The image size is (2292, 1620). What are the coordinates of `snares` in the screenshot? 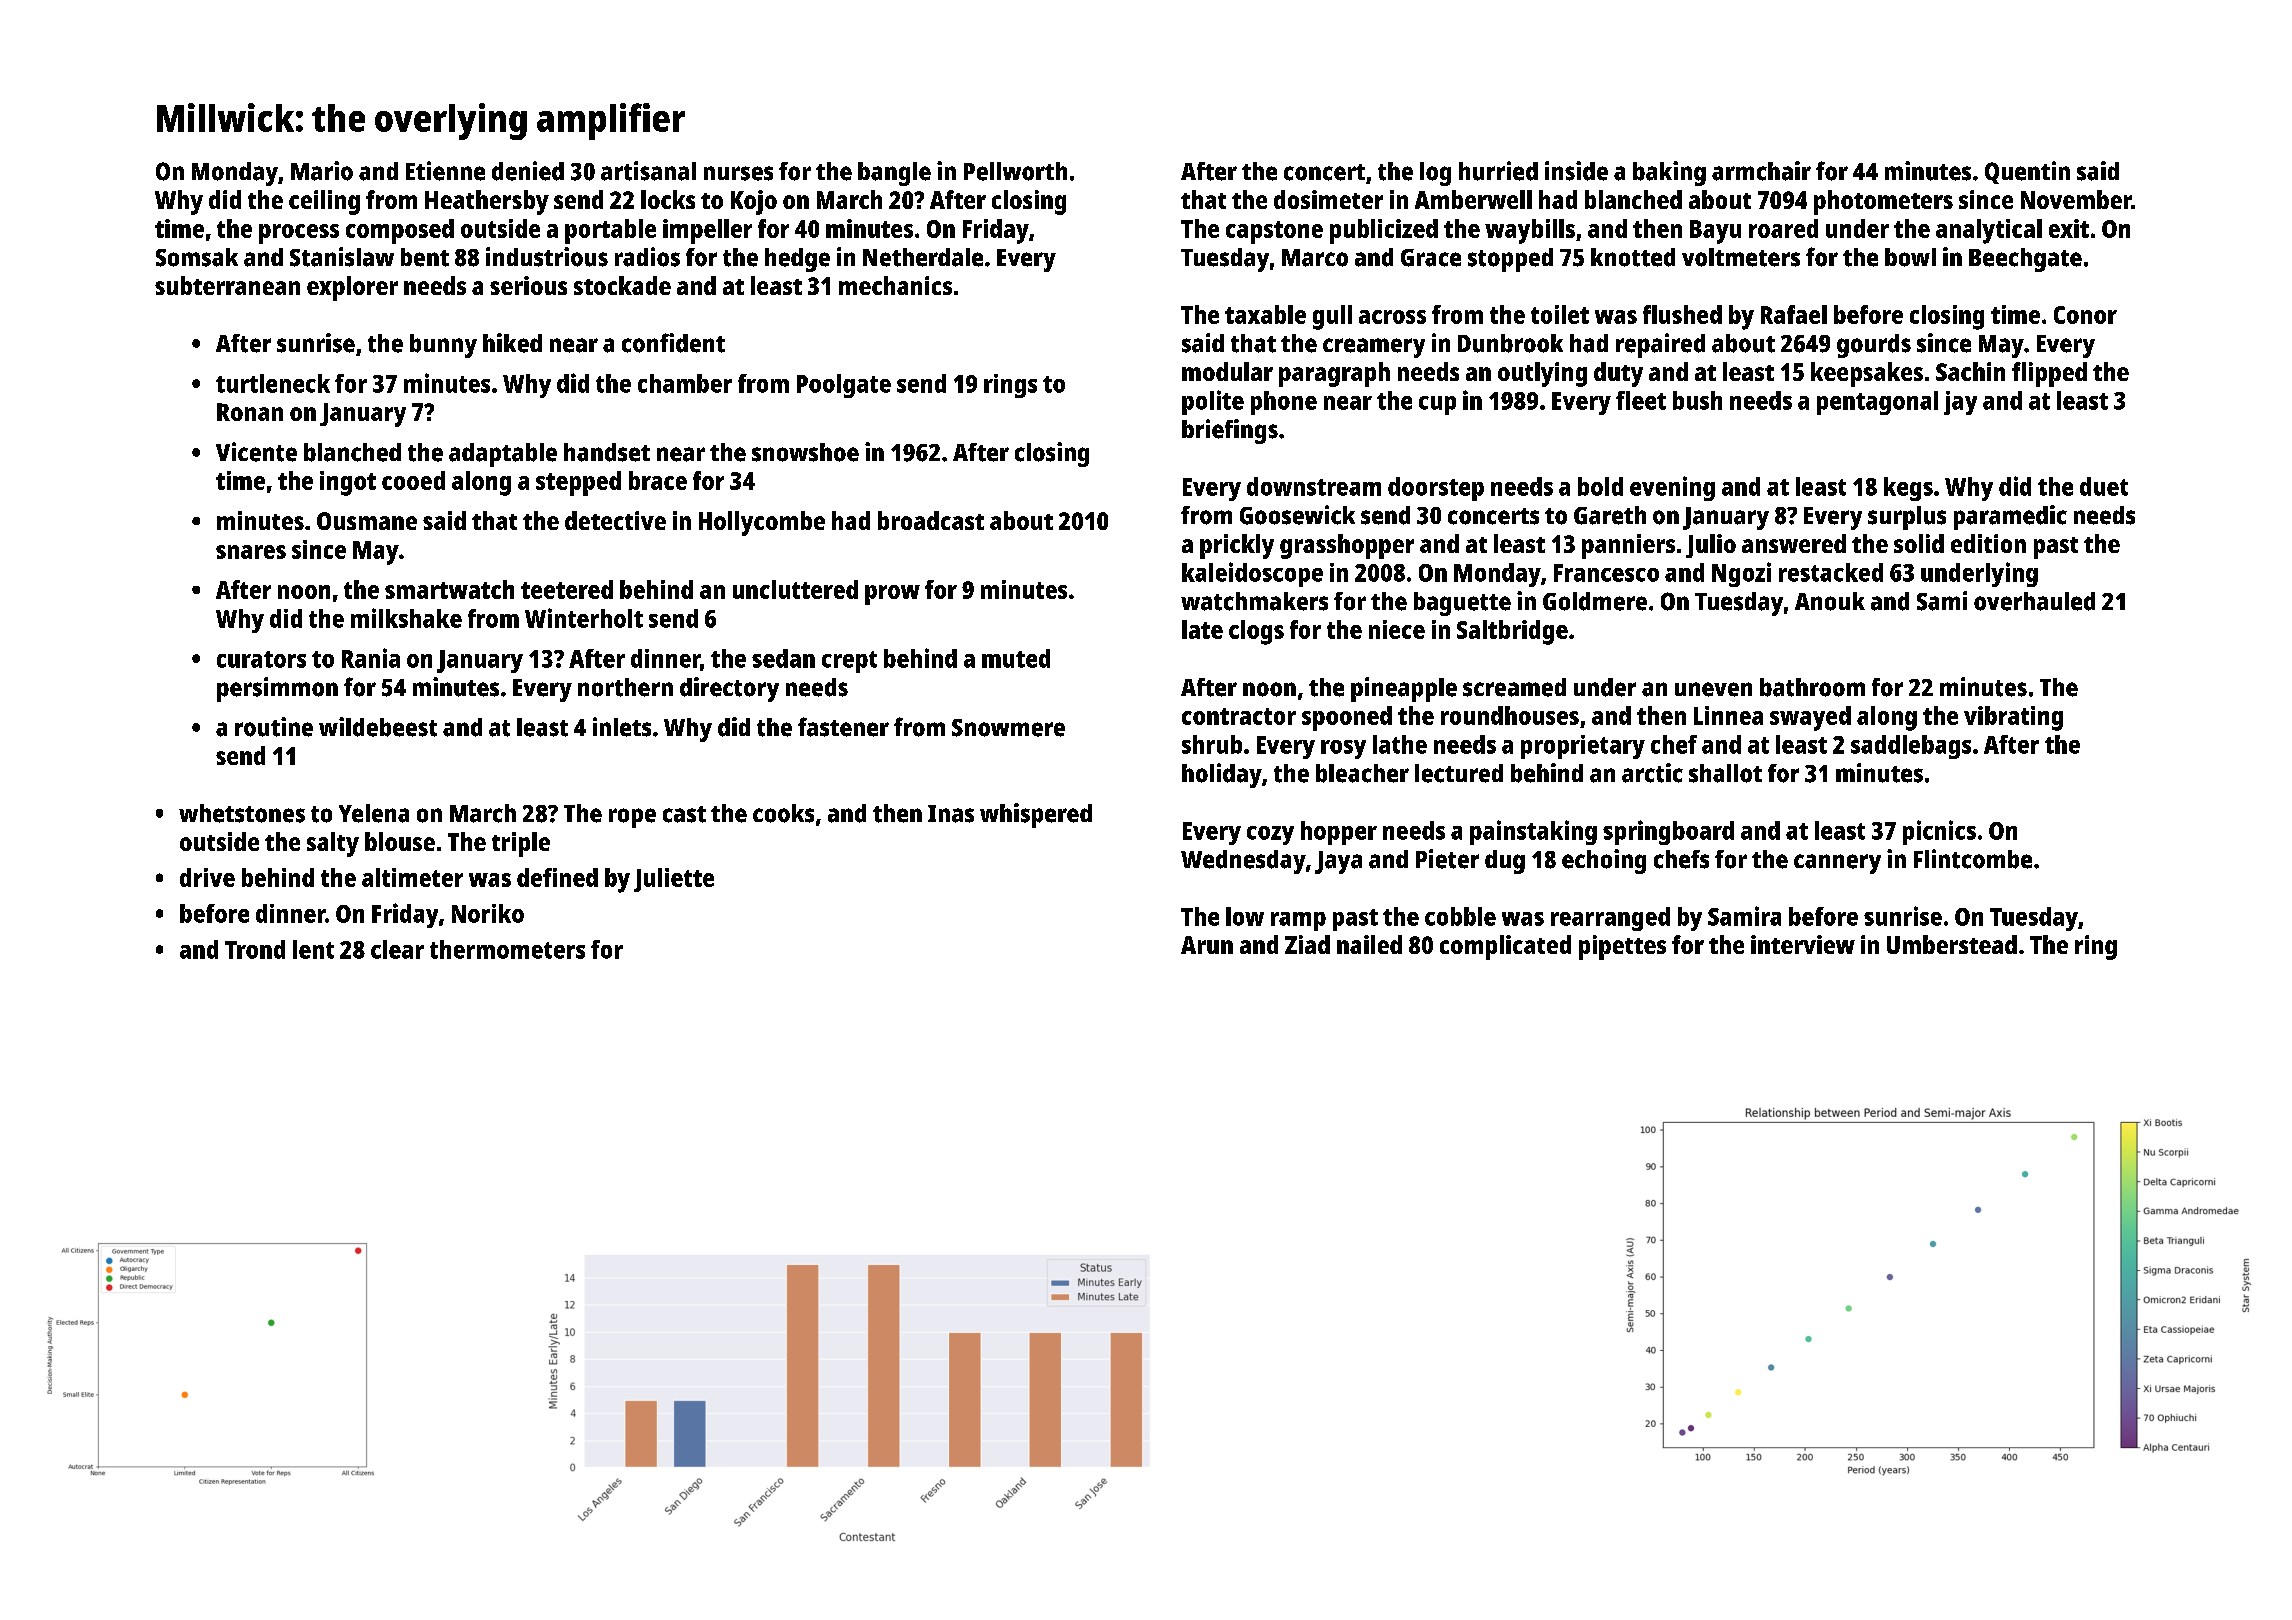 It's located at (251, 552).
